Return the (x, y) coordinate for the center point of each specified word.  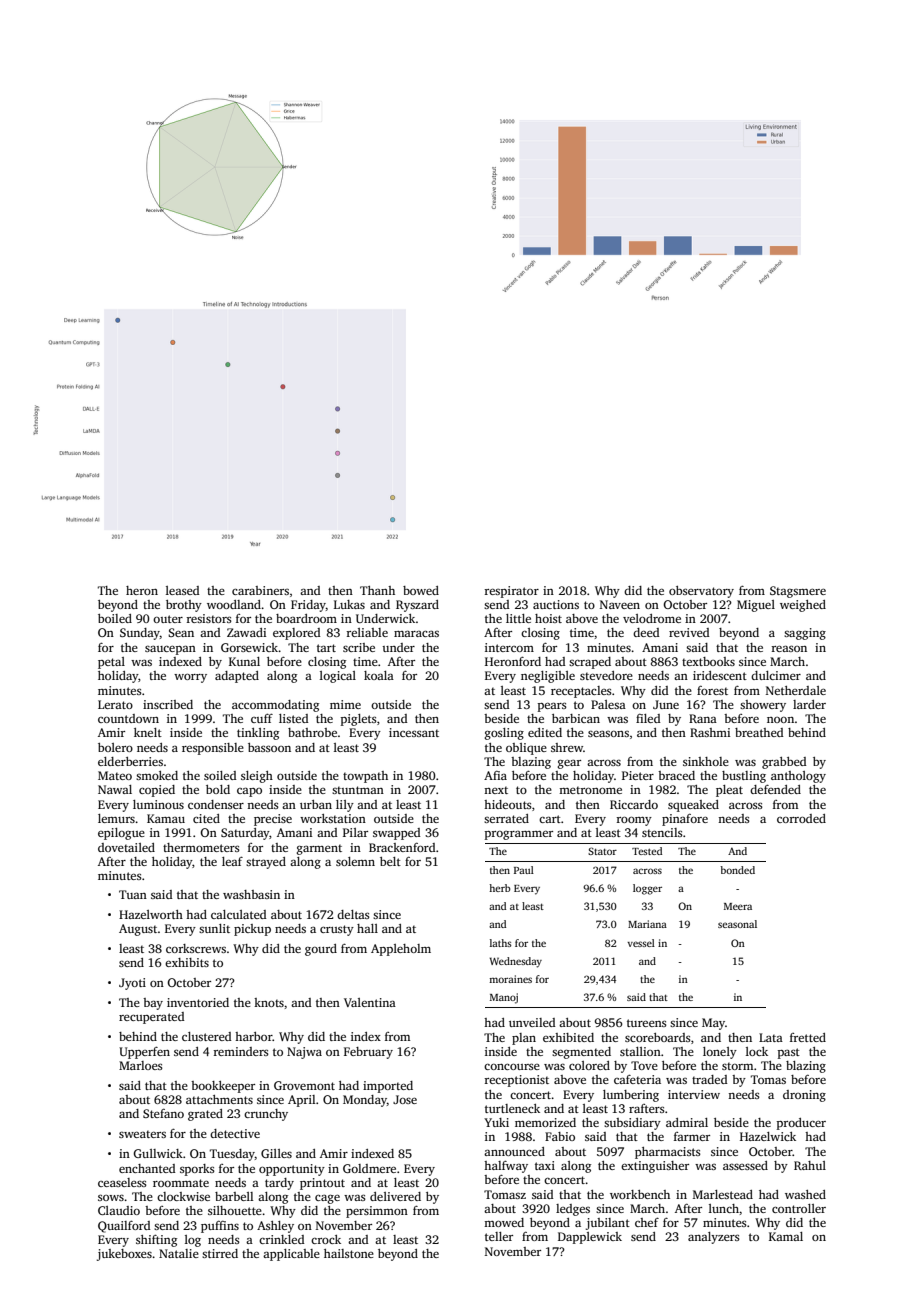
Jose (405, 1099)
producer (801, 1124)
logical (338, 677)
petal (111, 663)
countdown (128, 718)
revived (689, 632)
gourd (321, 950)
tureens (647, 1023)
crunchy (266, 1115)
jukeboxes (124, 1255)
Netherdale (796, 690)
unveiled (532, 1022)
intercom (509, 647)
